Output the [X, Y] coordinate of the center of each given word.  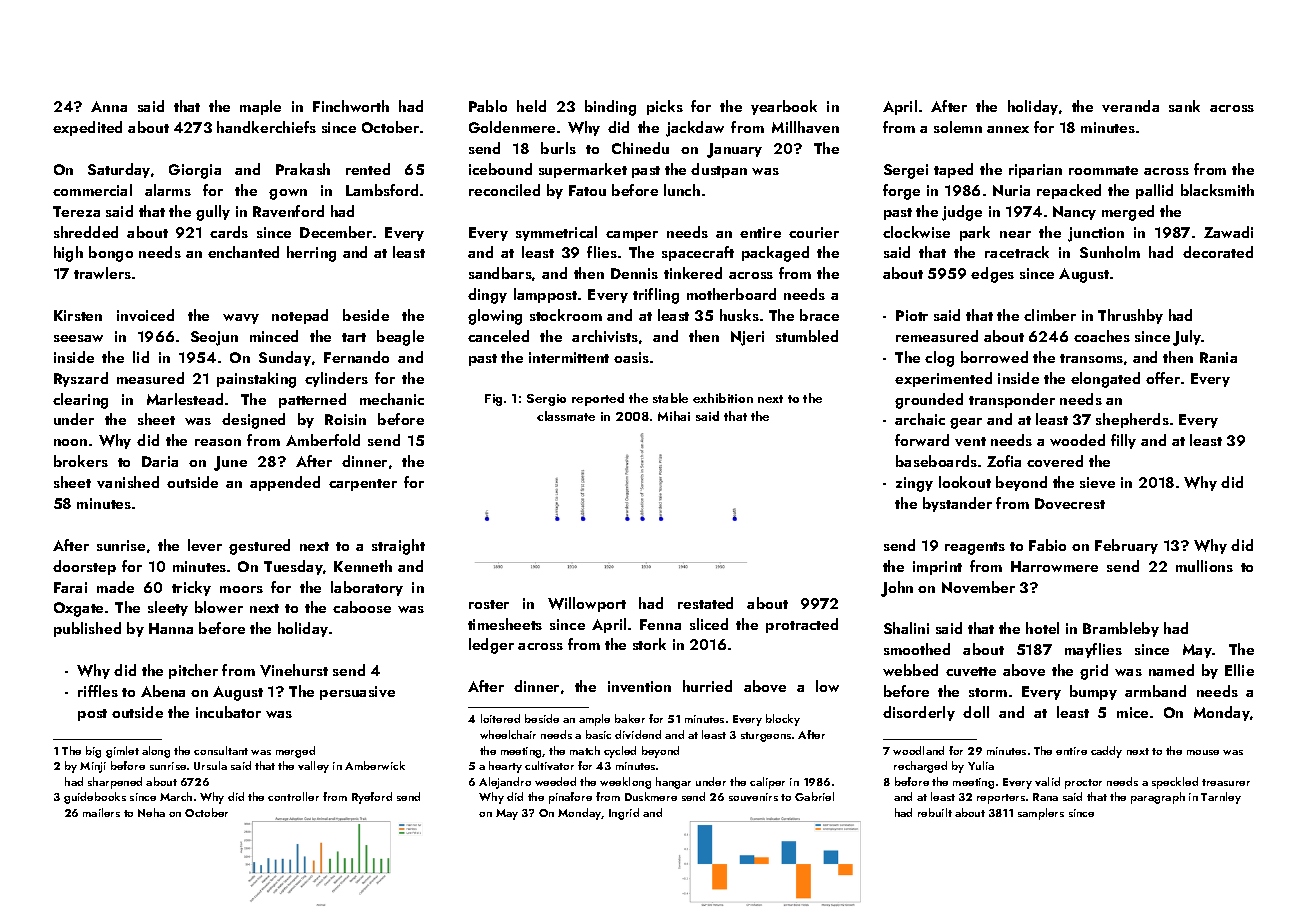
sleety [168, 608]
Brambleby [1121, 629]
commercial [92, 190]
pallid [1154, 191]
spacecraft [698, 253]
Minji [93, 767]
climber [1050, 315]
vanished [128, 482]
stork [649, 644]
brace [819, 315]
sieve [1097, 482]
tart [354, 337]
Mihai [674, 416]
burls [558, 148]
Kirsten [78, 315]
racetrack [1017, 252]
